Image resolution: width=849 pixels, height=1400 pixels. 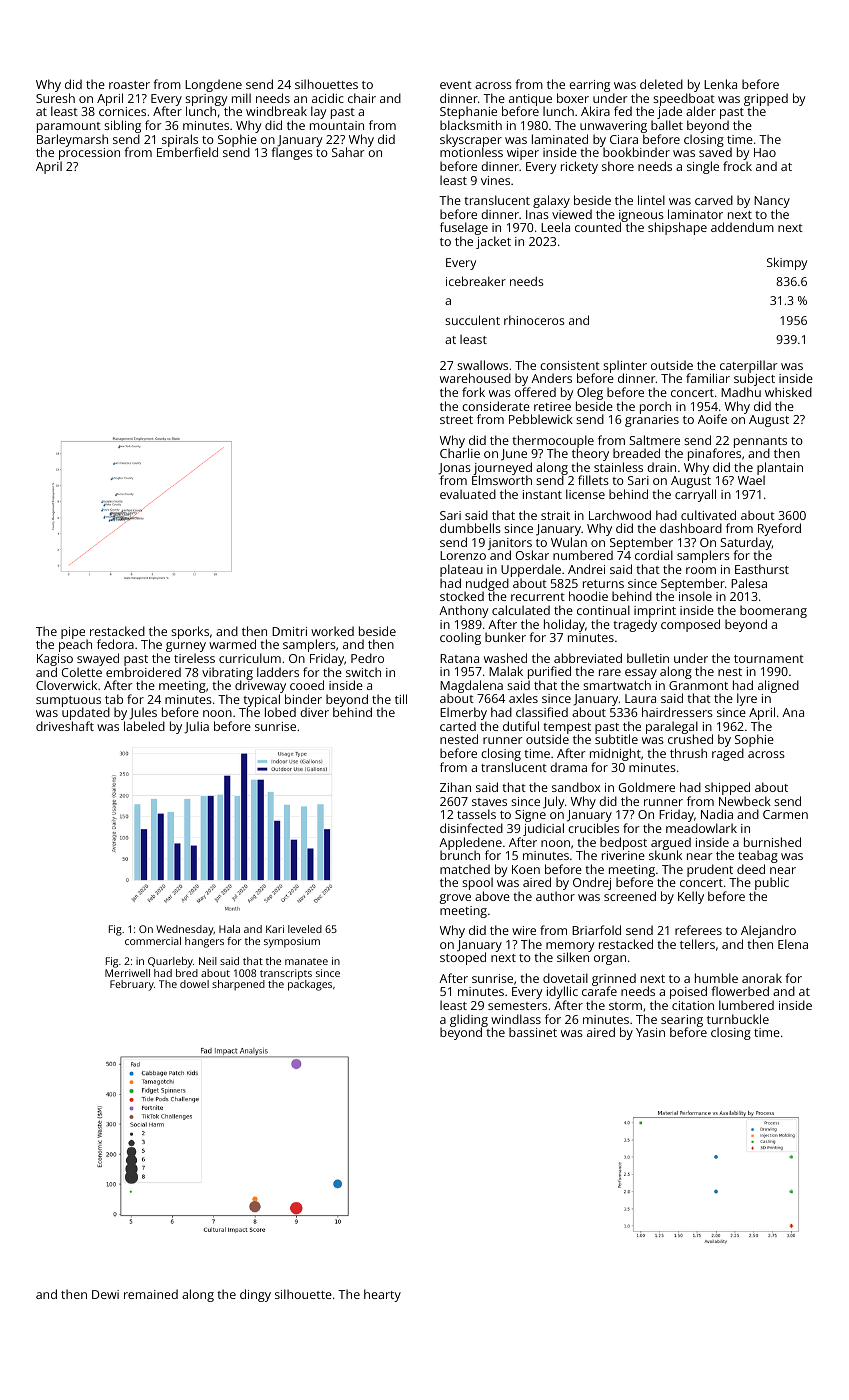 I want to click on earring, so click(x=589, y=86).
